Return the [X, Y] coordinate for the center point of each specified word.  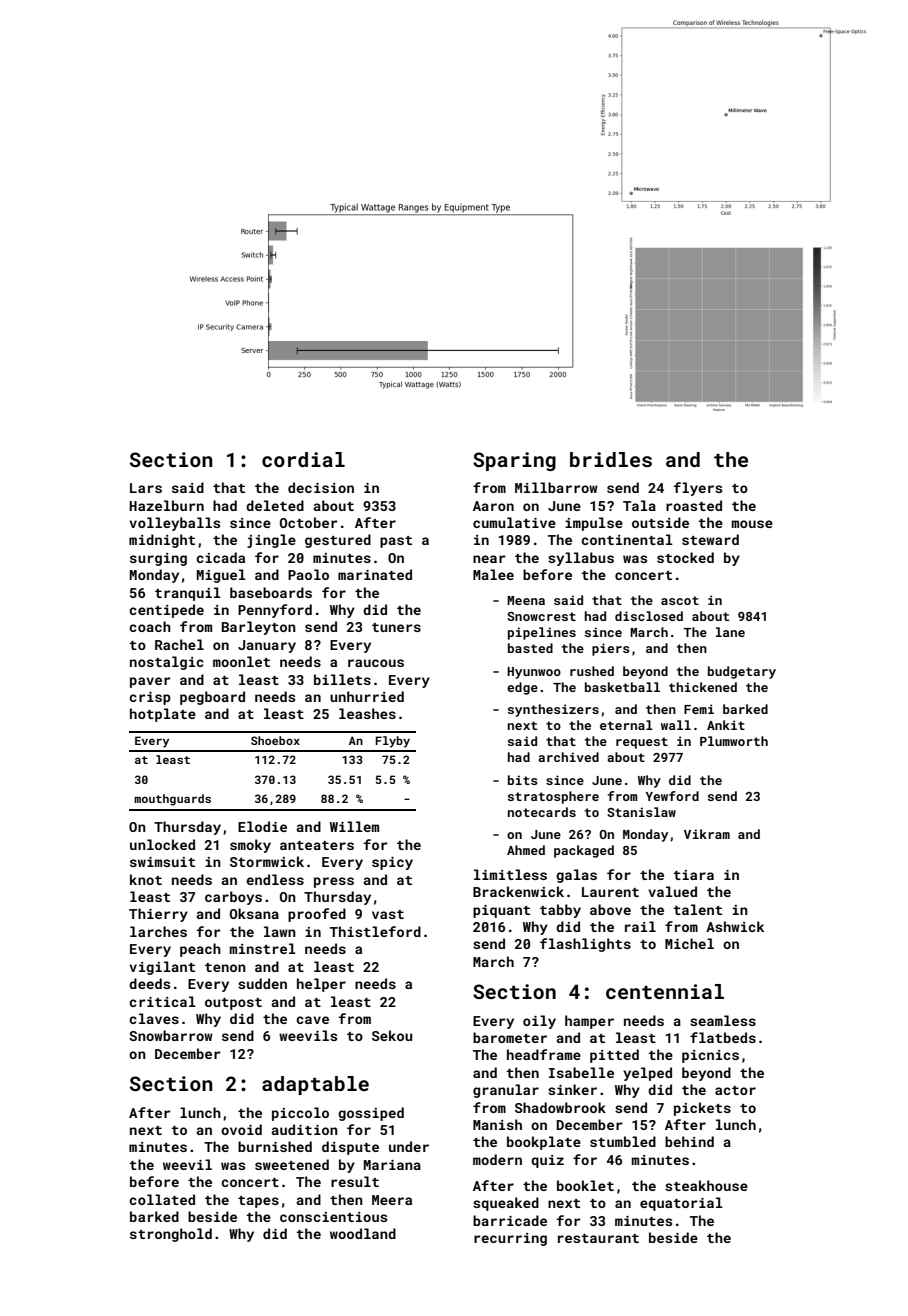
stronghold [171, 1235]
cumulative [514, 522]
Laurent [610, 892]
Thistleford [375, 931]
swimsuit [162, 862]
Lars [146, 488]
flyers [698, 489]
